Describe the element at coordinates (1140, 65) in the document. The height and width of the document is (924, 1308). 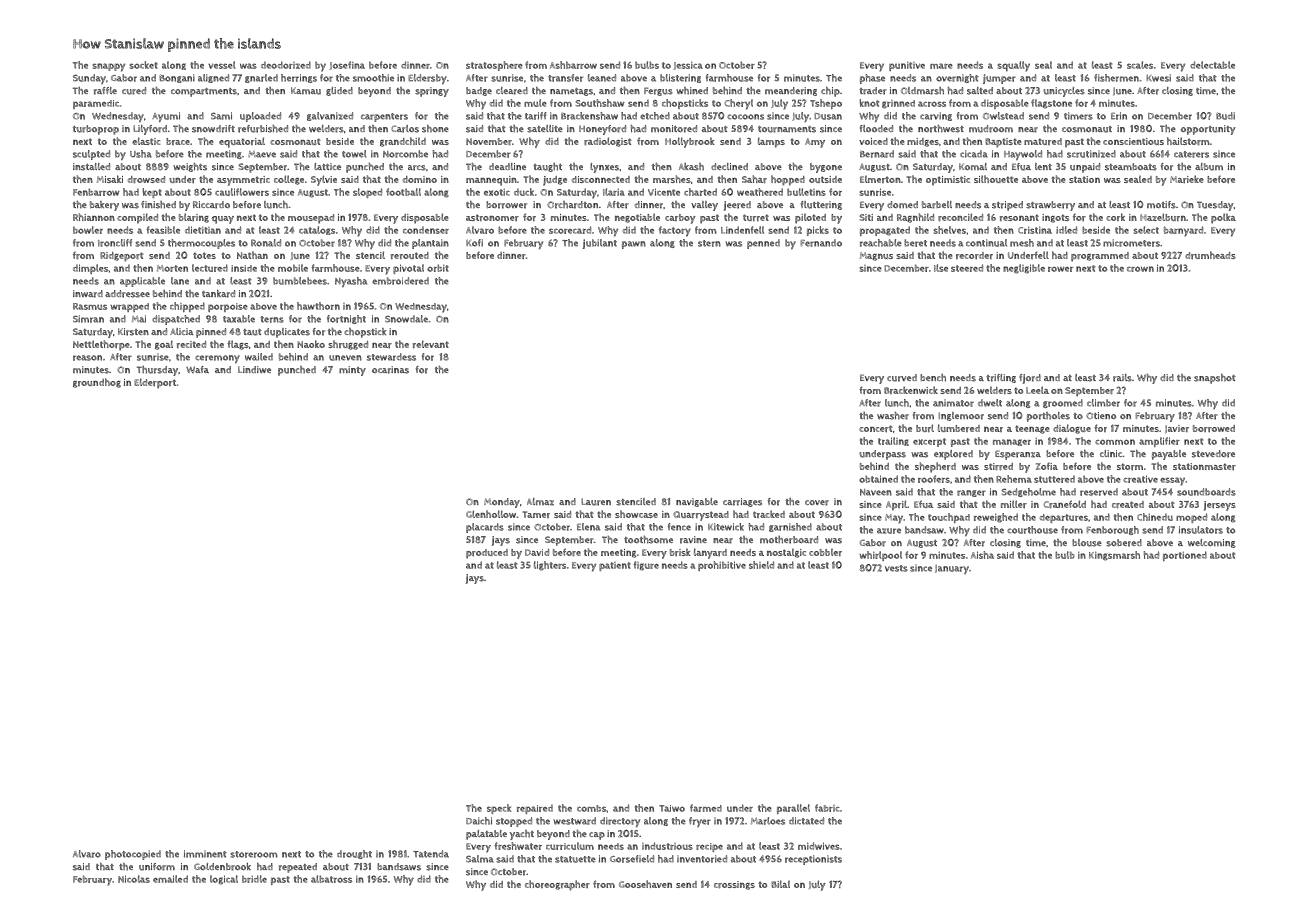
I see `scales` at that location.
